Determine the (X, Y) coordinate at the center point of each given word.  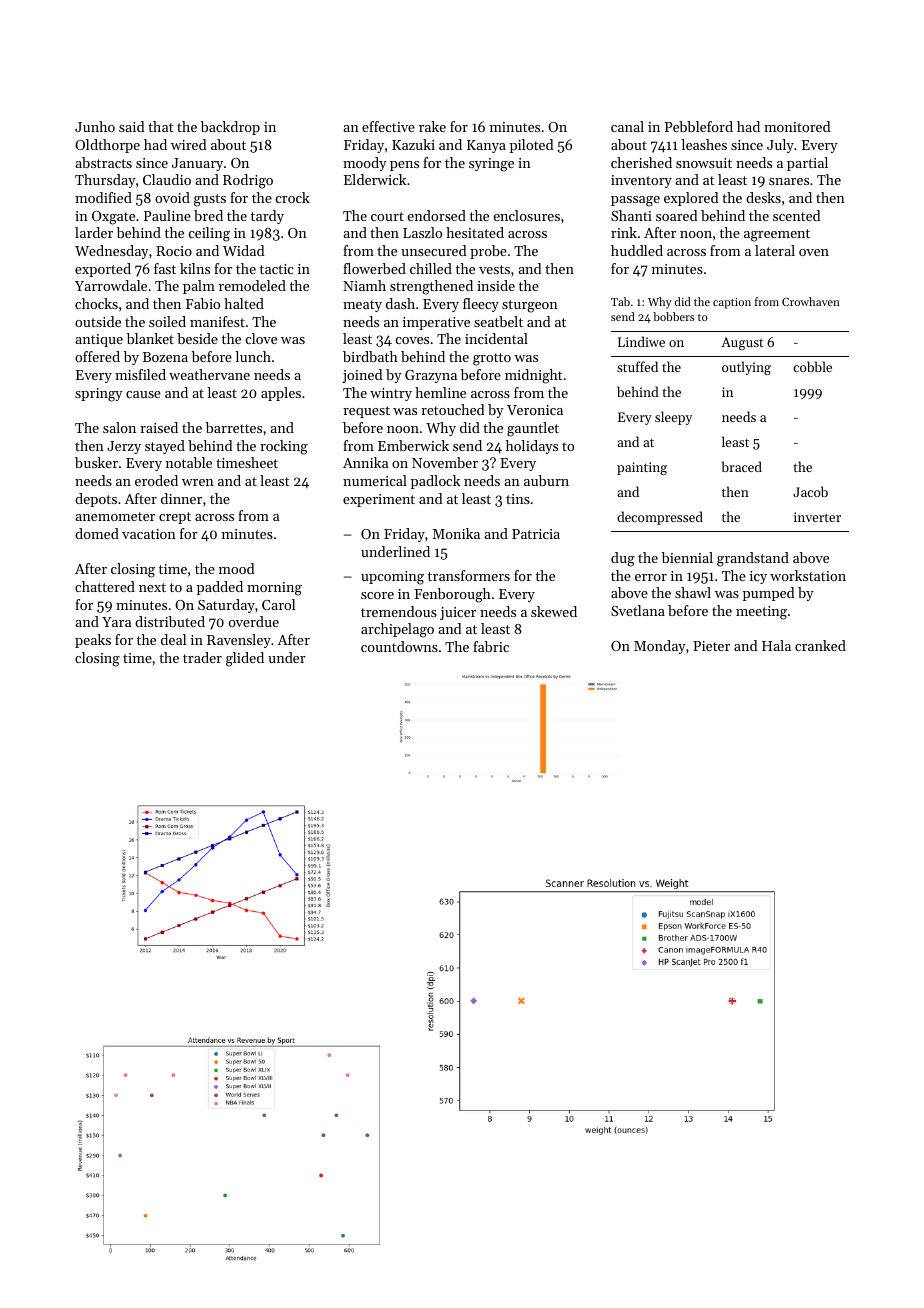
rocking (284, 447)
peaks (93, 641)
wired (189, 144)
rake (432, 126)
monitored (797, 126)
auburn (546, 480)
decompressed (660, 518)
